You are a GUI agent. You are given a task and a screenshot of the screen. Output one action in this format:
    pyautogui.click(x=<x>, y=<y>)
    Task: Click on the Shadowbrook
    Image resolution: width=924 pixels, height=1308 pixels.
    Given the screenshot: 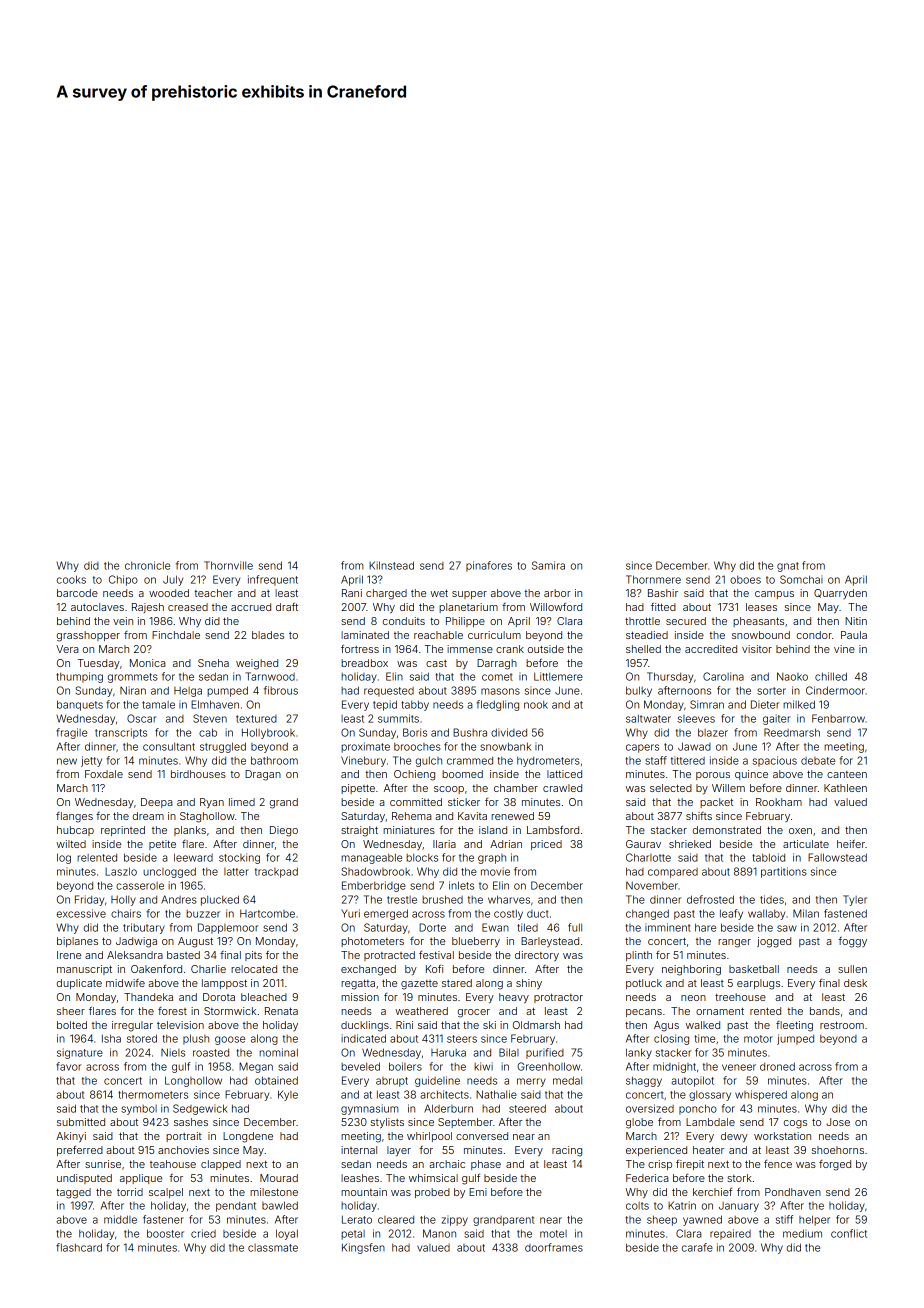 What is the action you would take?
    pyautogui.click(x=375, y=871)
